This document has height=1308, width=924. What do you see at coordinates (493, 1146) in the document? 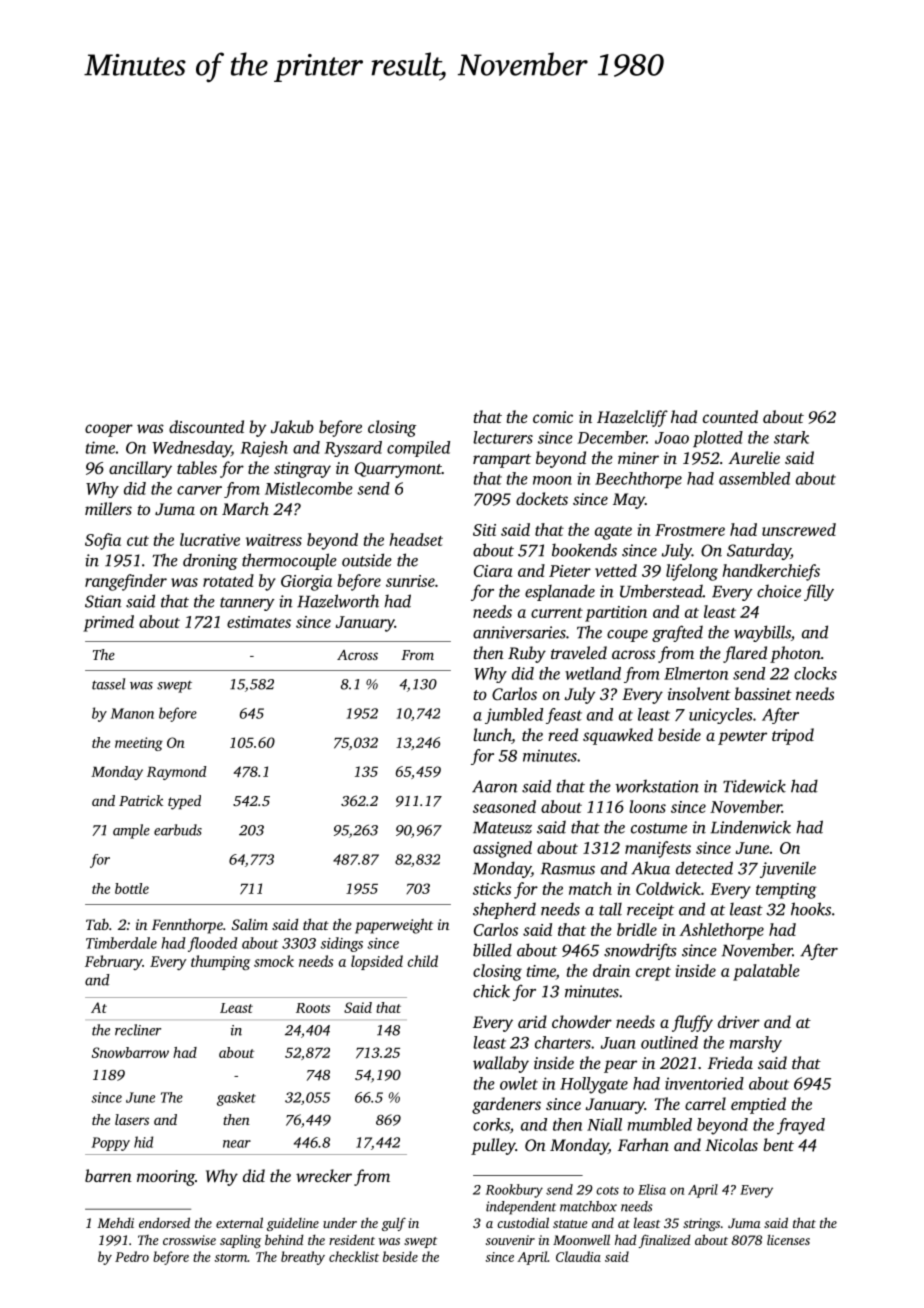
I see `pulley` at bounding box center [493, 1146].
